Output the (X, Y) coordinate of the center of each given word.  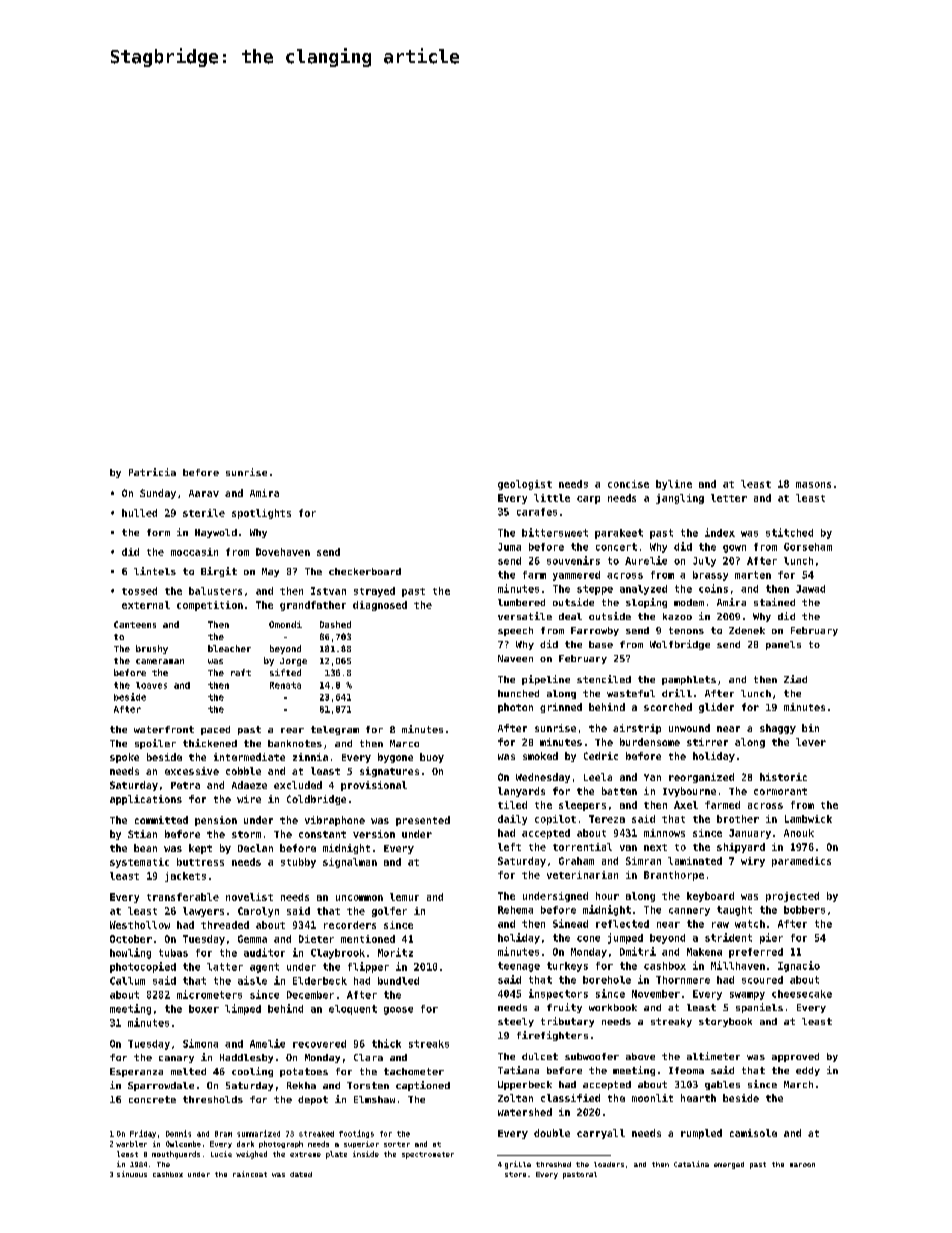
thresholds (213, 1099)
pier (771, 938)
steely (516, 1022)
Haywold (216, 533)
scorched (668, 707)
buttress (200, 862)
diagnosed (380, 606)
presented (423, 821)
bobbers (804, 910)
